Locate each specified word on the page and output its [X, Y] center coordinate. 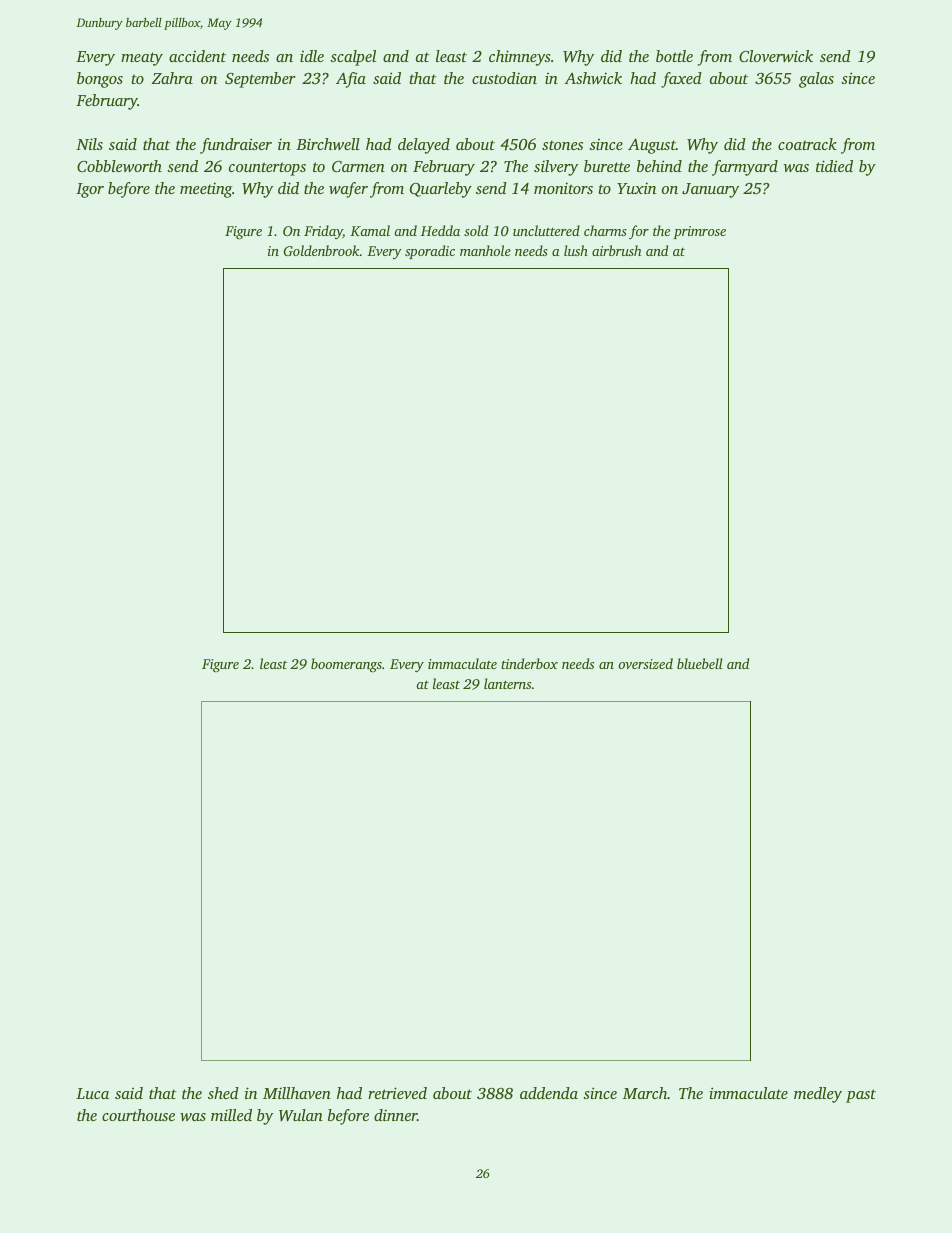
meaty [142, 59]
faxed [681, 80]
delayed [424, 146]
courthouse [138, 1115]
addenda [549, 1093]
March [645, 1093]
